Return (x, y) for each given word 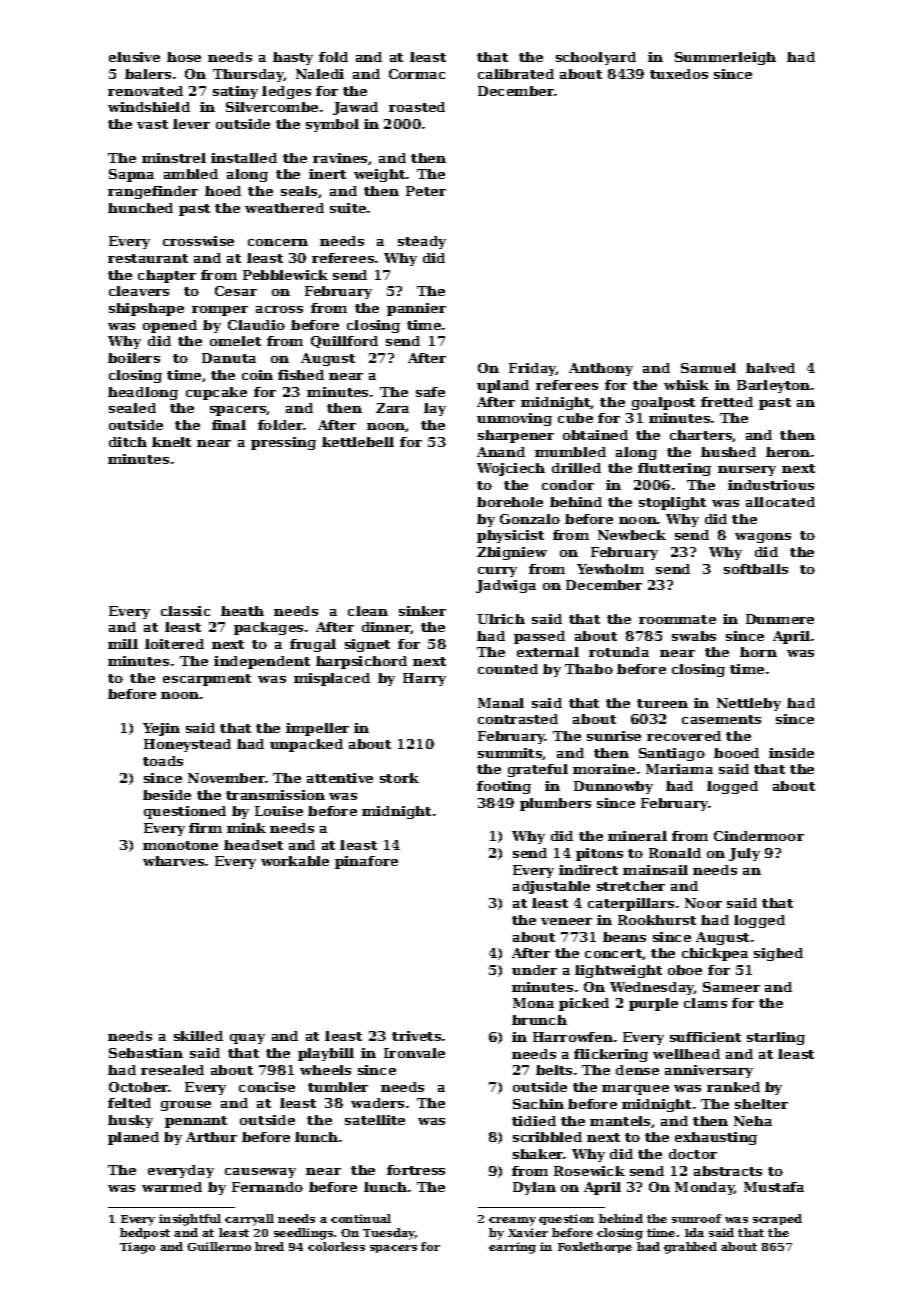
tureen (662, 703)
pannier (416, 309)
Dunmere (780, 619)
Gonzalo (530, 519)
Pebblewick (285, 275)
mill (123, 644)
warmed (172, 1187)
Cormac (417, 74)
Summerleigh (725, 58)
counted (508, 669)
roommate (677, 619)
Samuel (708, 368)
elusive (134, 57)
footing (504, 787)
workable (295, 861)
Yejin (161, 729)
